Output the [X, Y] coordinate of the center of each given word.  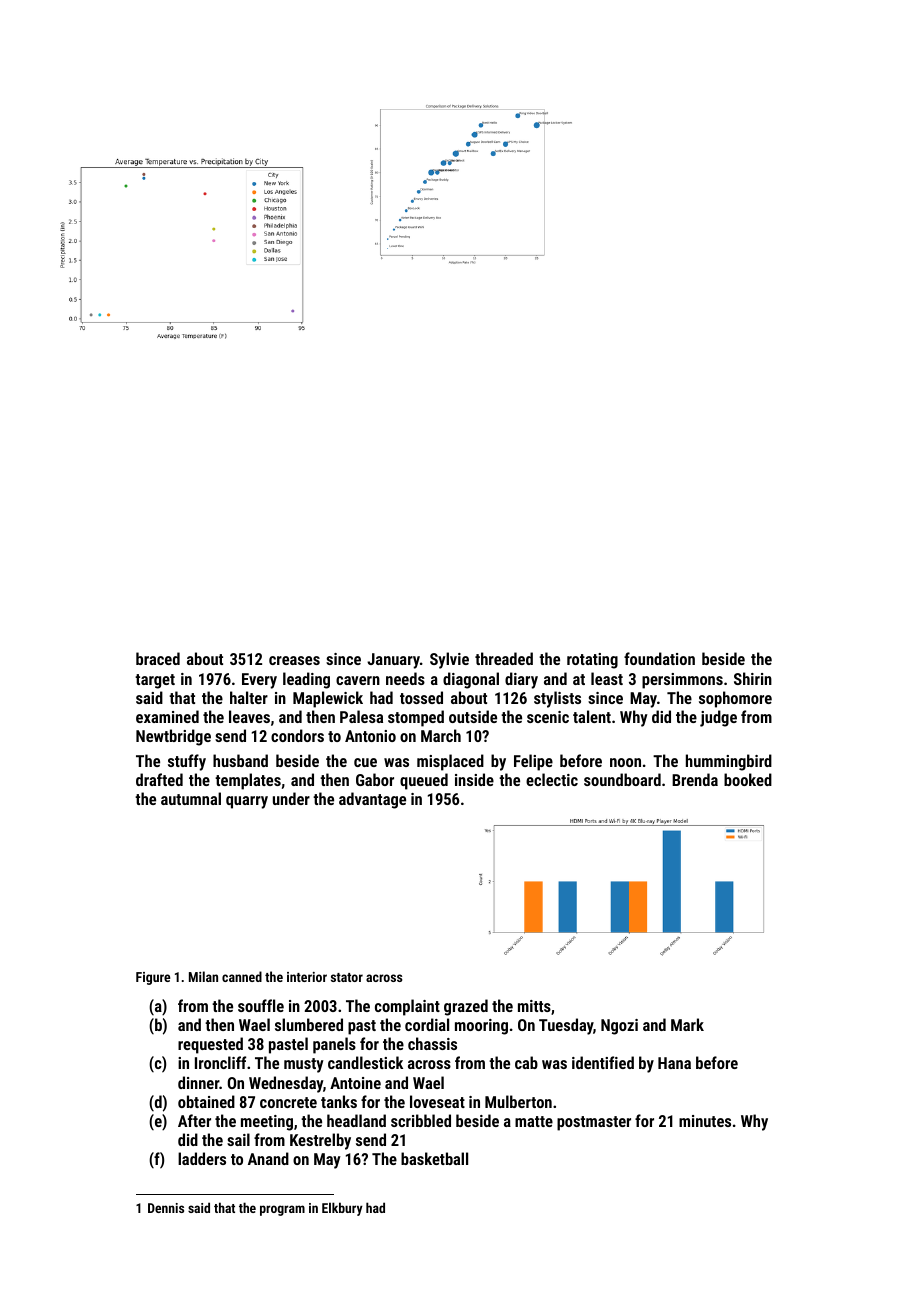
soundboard [622, 779]
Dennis [166, 1208]
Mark [687, 1024]
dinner [198, 1082]
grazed [466, 1007]
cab [526, 1062]
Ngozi [619, 1027]
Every [259, 681]
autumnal [191, 798]
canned [242, 976]
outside [473, 716]
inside [474, 779]
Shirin [753, 678]
